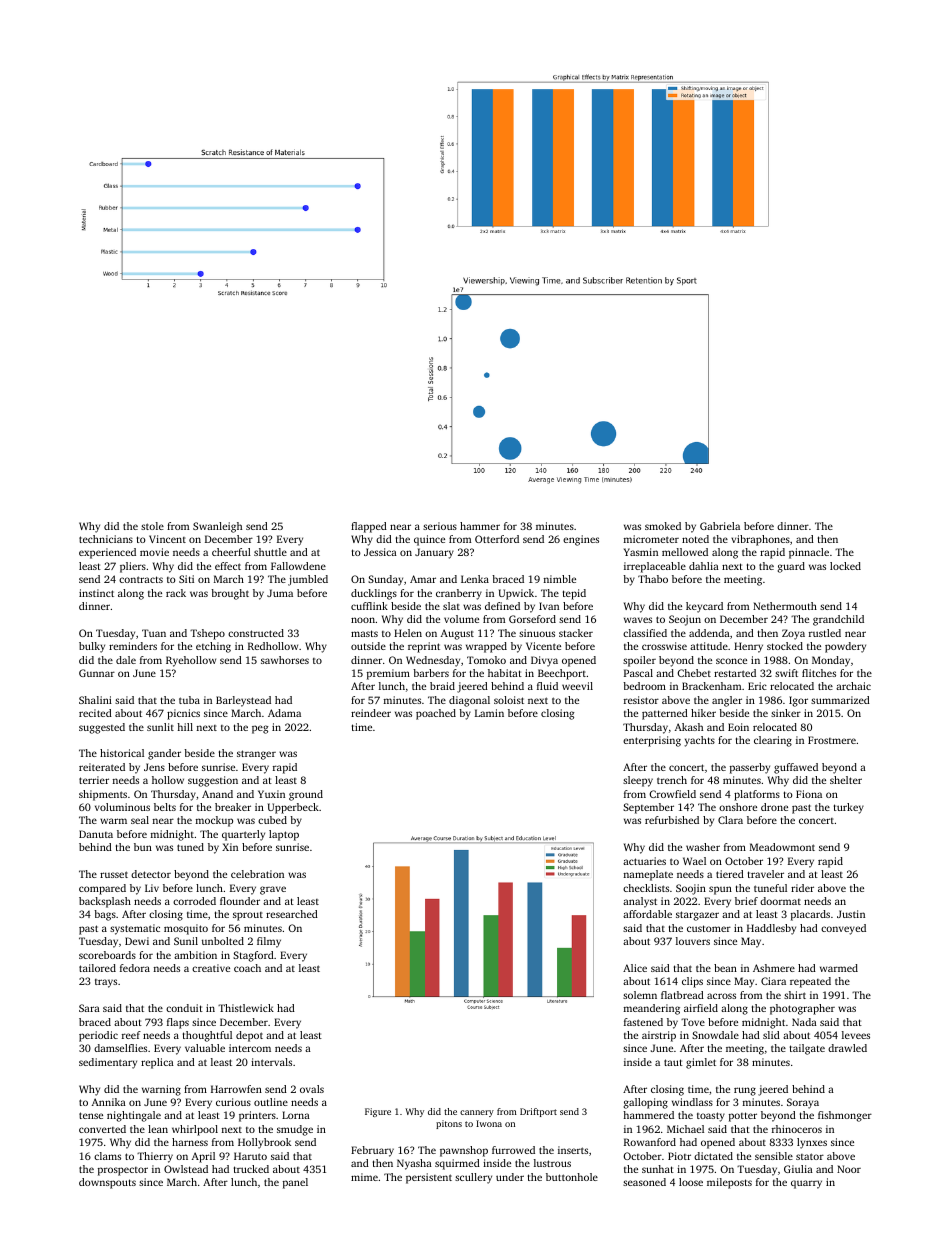 This screenshot has width=952, height=1233. I want to click on furrowed, so click(513, 1150).
